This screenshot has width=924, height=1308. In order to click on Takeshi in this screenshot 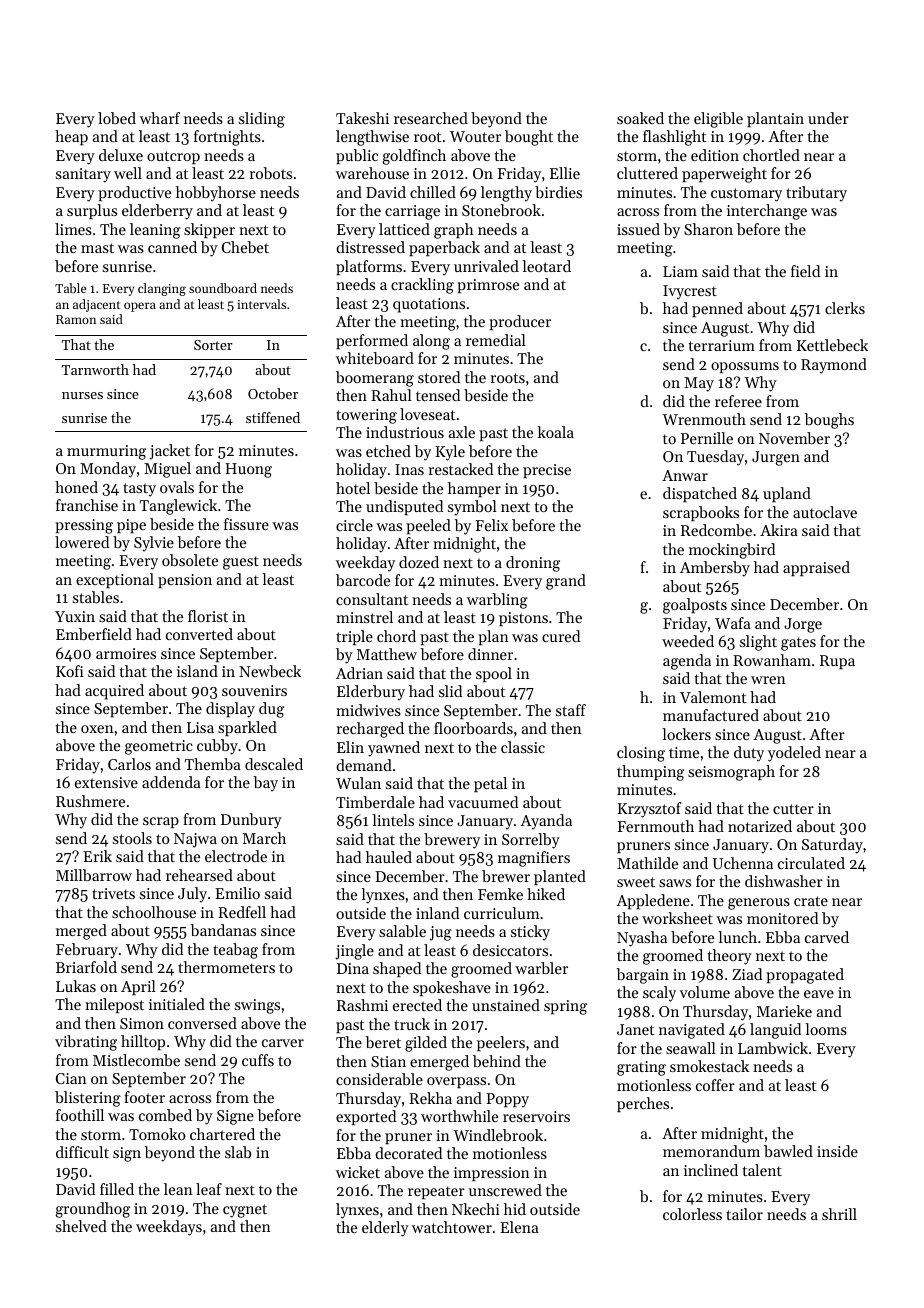, I will do `click(362, 118)`.
